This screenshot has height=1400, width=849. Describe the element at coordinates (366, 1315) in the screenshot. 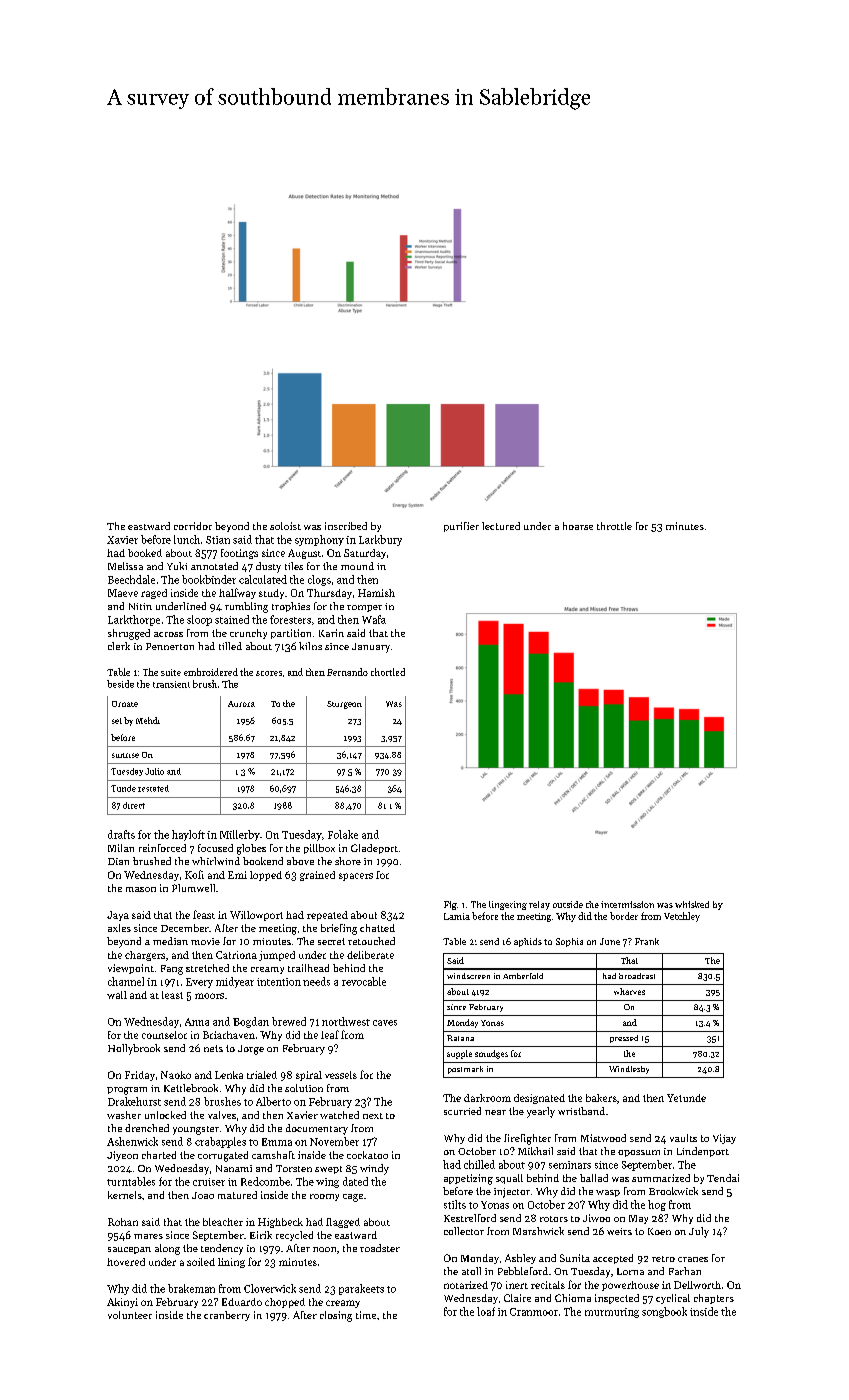

I see `time` at that location.
